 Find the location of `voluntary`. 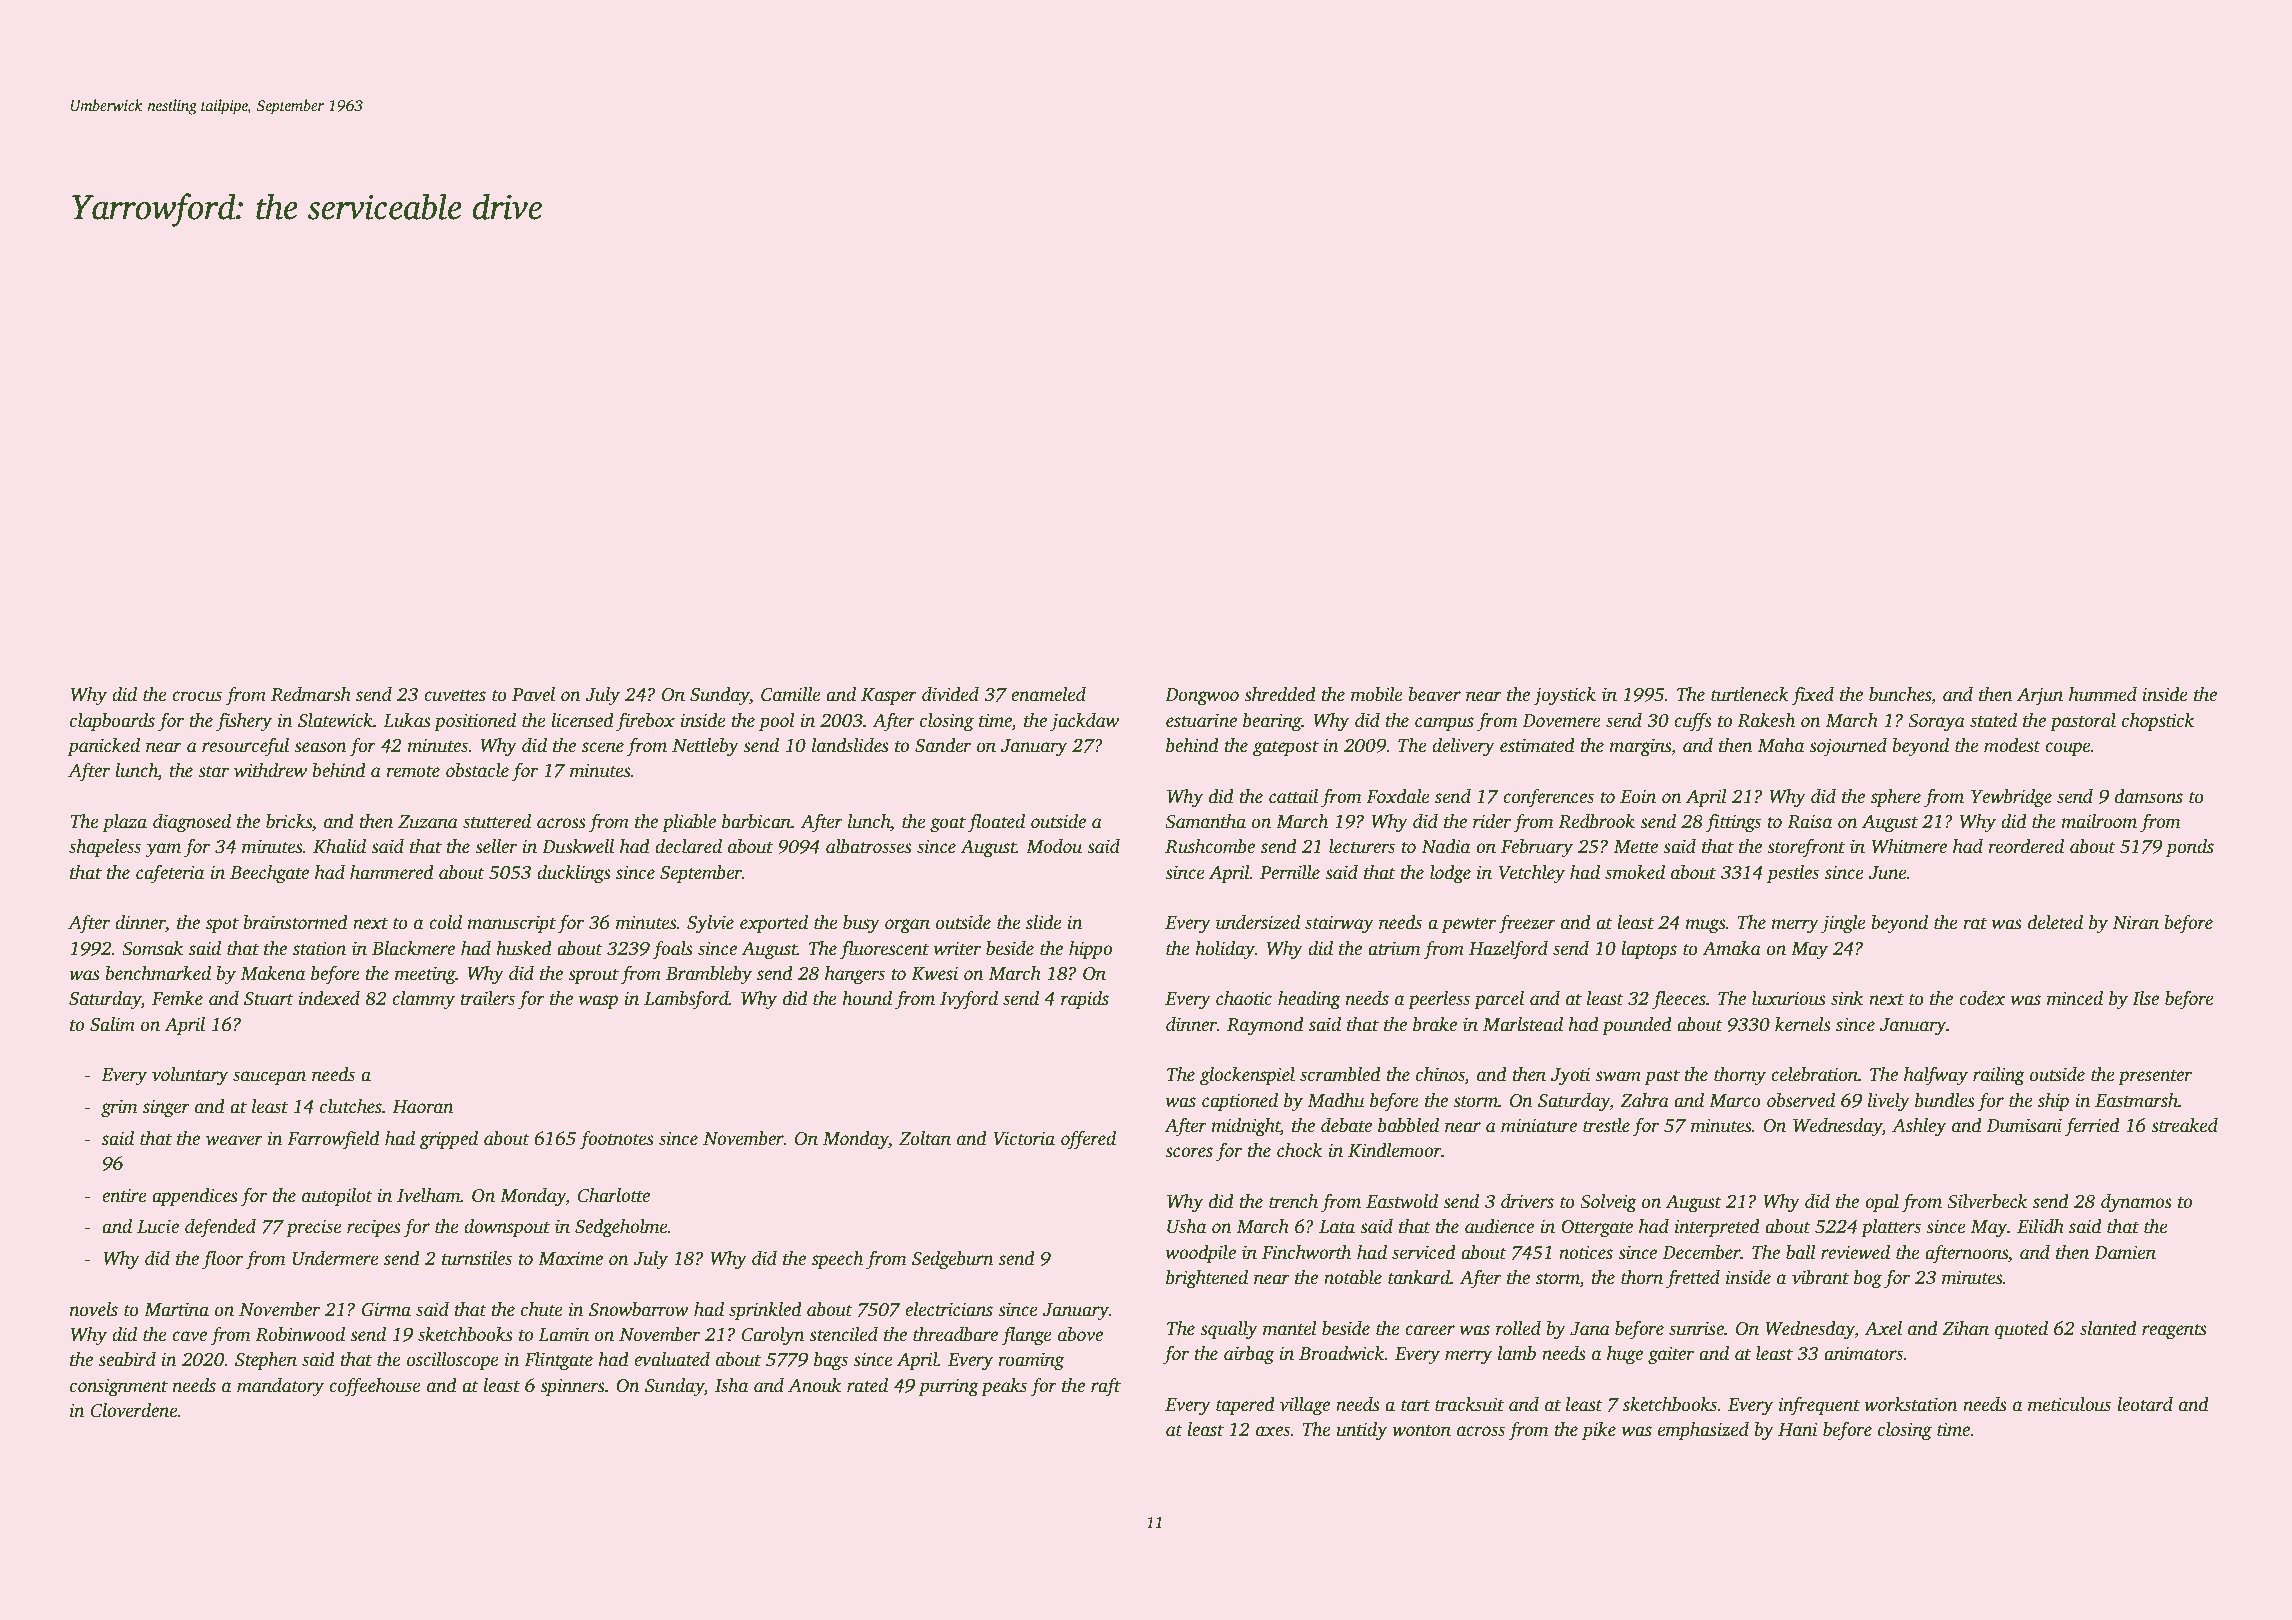

voluntary is located at coordinates (190, 1076).
